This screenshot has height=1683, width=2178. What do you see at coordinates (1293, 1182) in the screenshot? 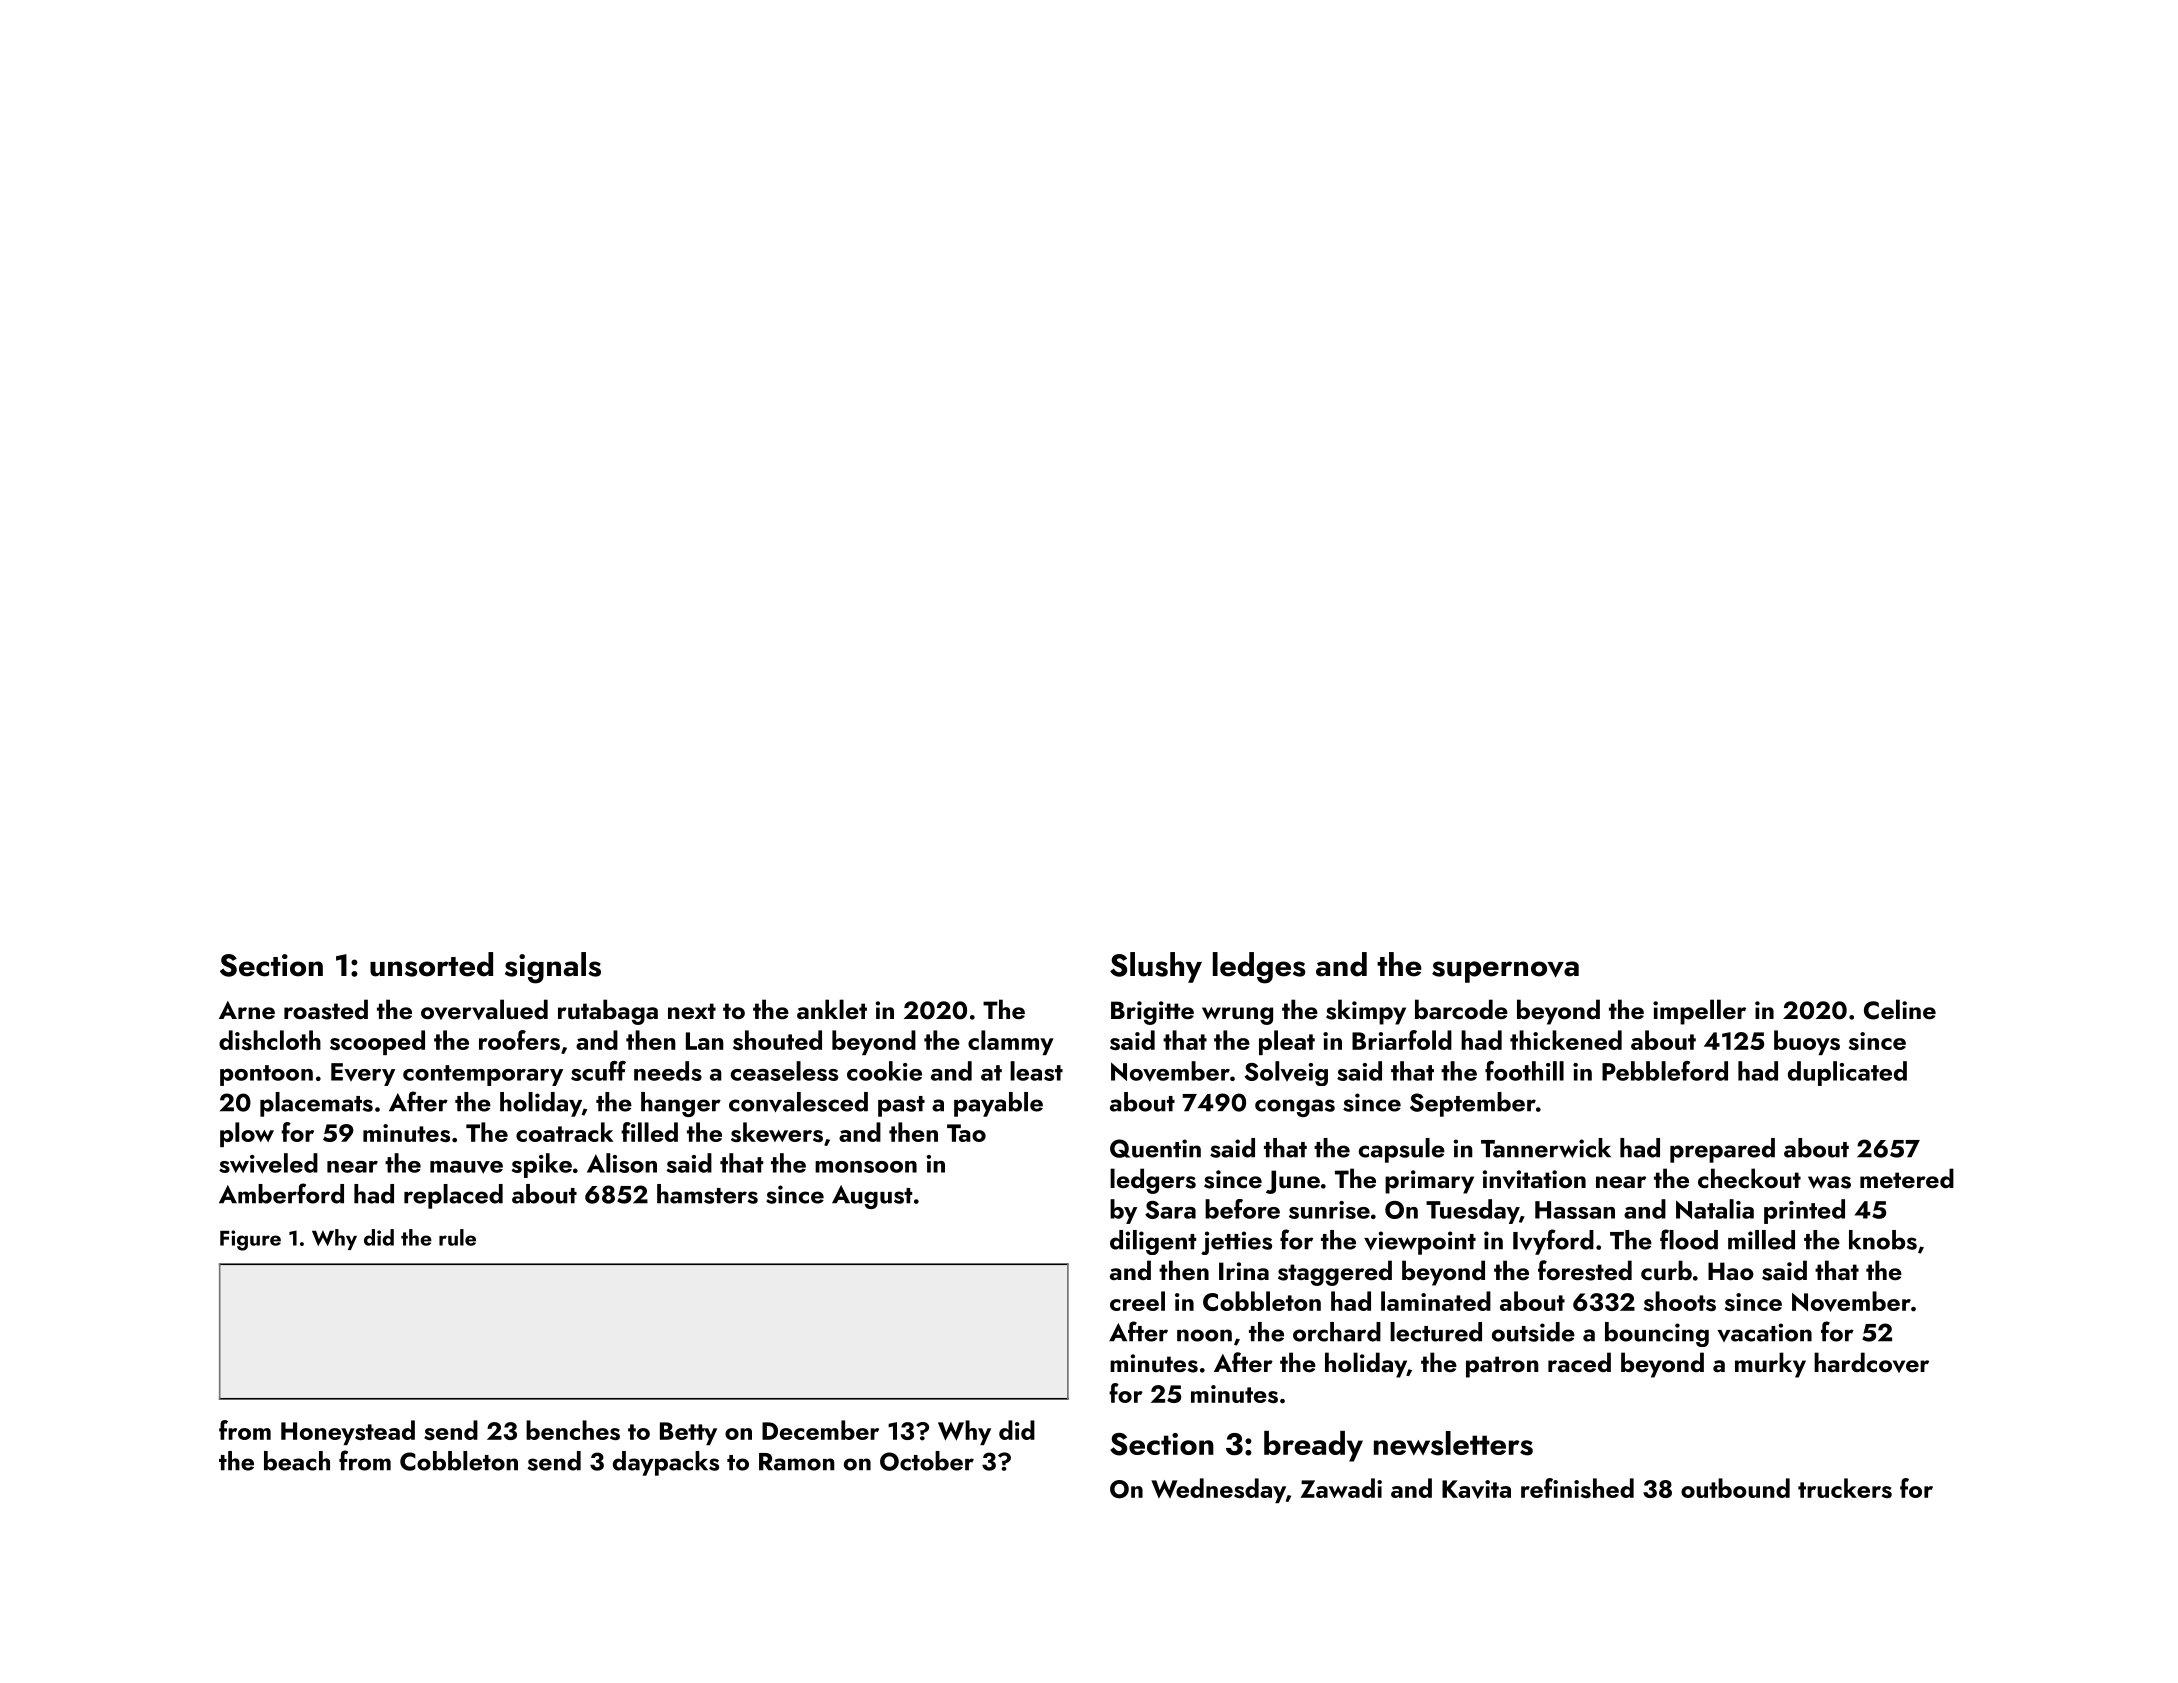
I see `June` at bounding box center [1293, 1182].
